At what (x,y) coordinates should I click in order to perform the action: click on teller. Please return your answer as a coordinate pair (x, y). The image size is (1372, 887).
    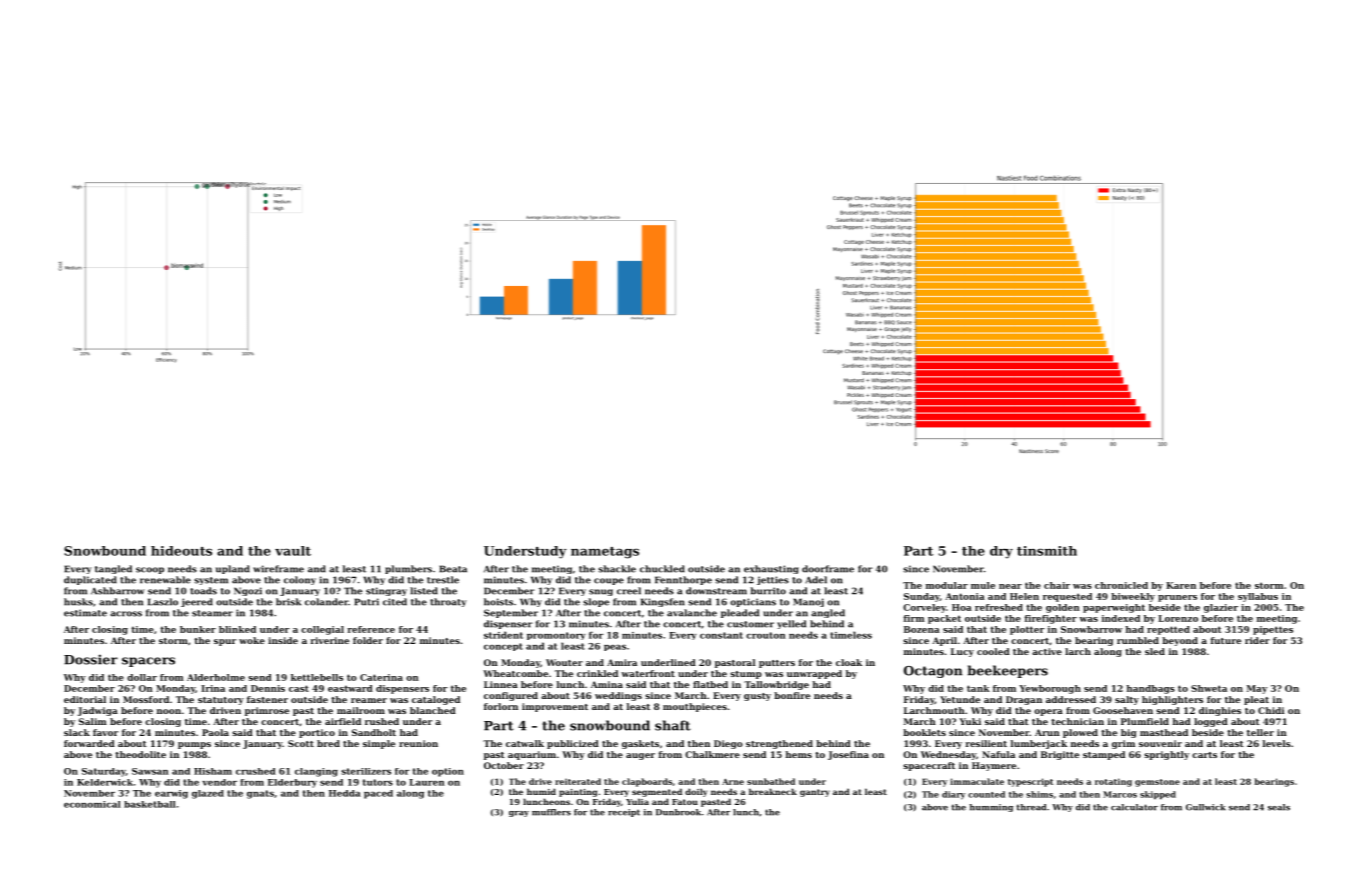
    Looking at the image, I should click on (1260, 732).
